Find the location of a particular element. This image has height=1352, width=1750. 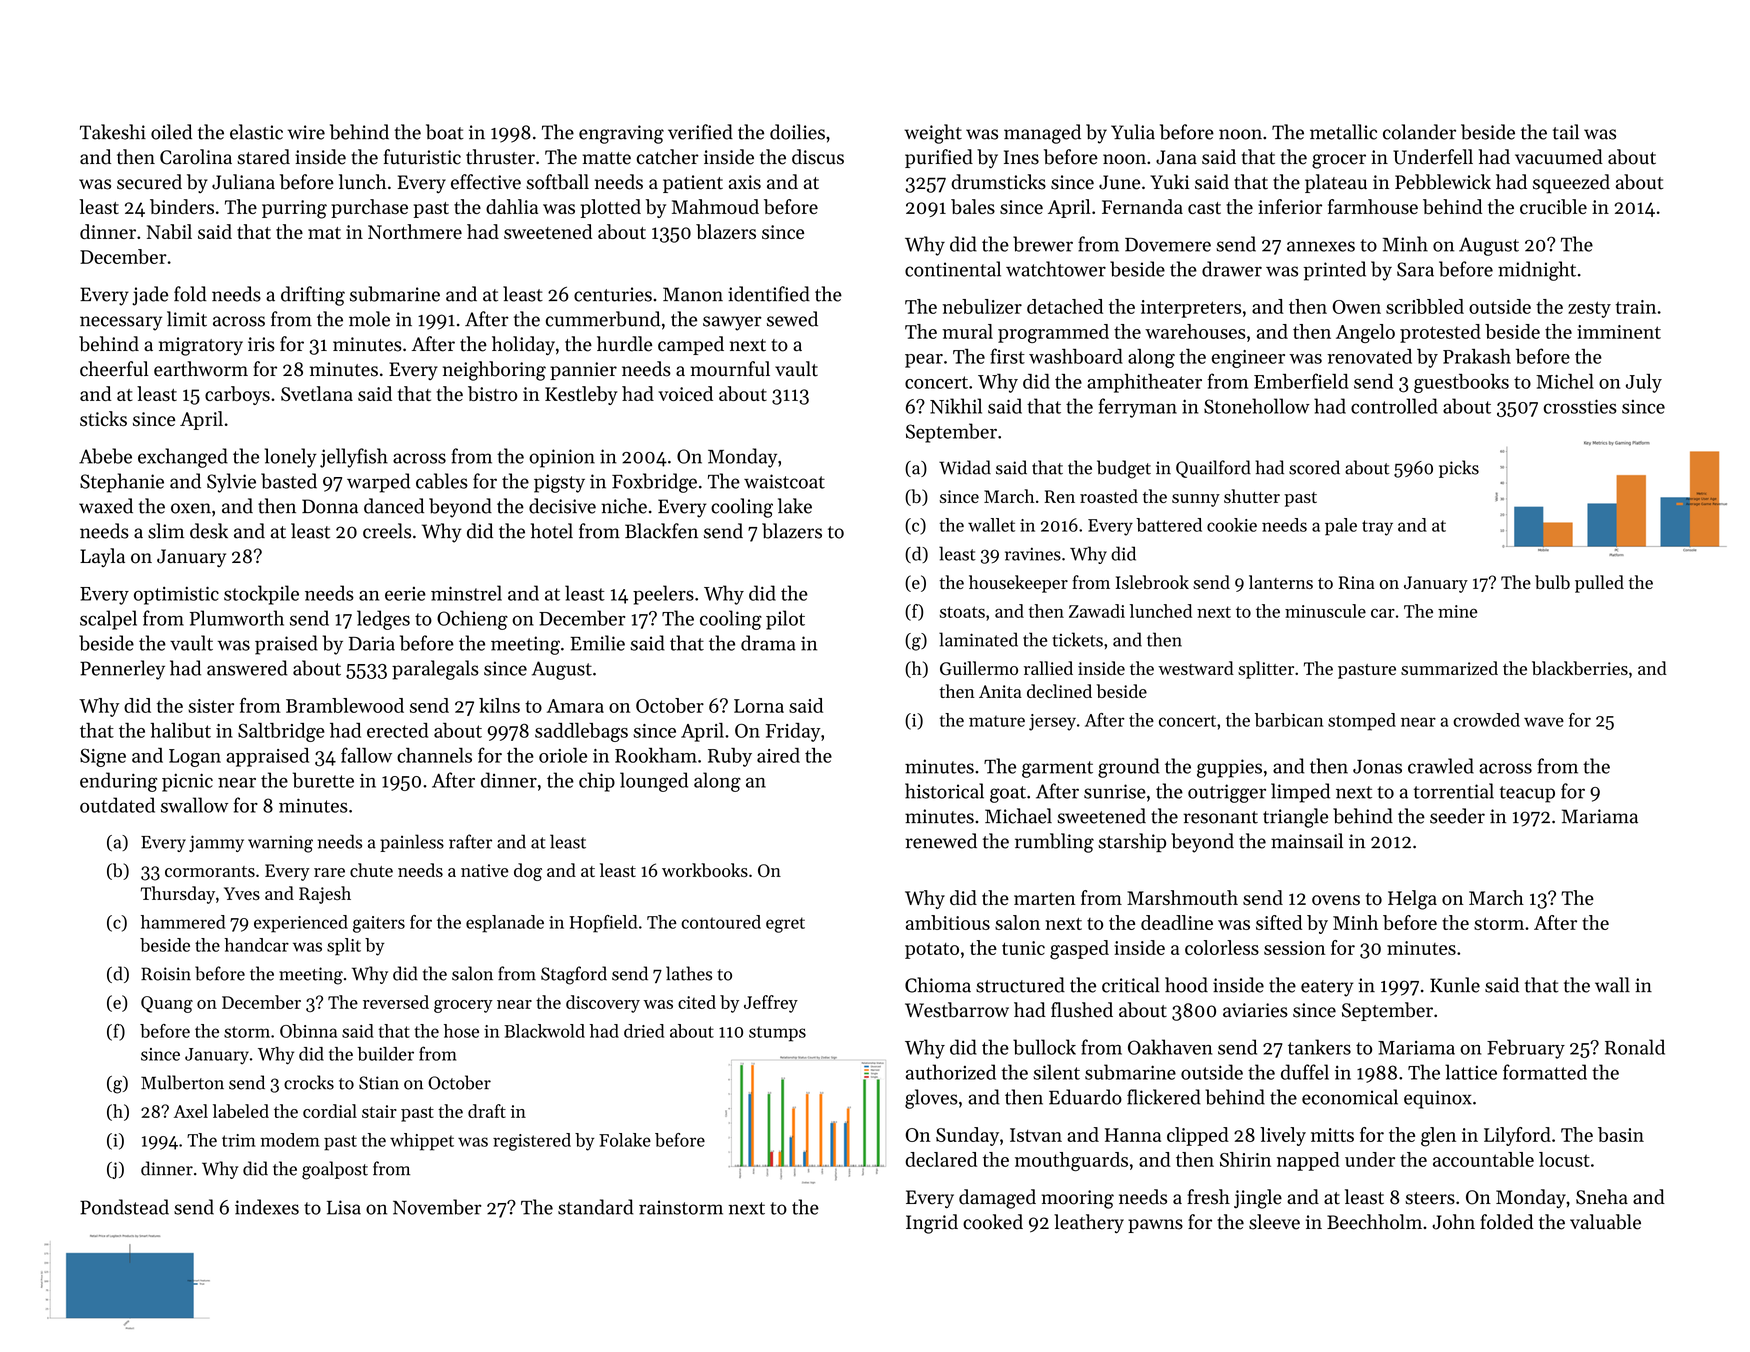

basin is located at coordinates (1621, 1134).
